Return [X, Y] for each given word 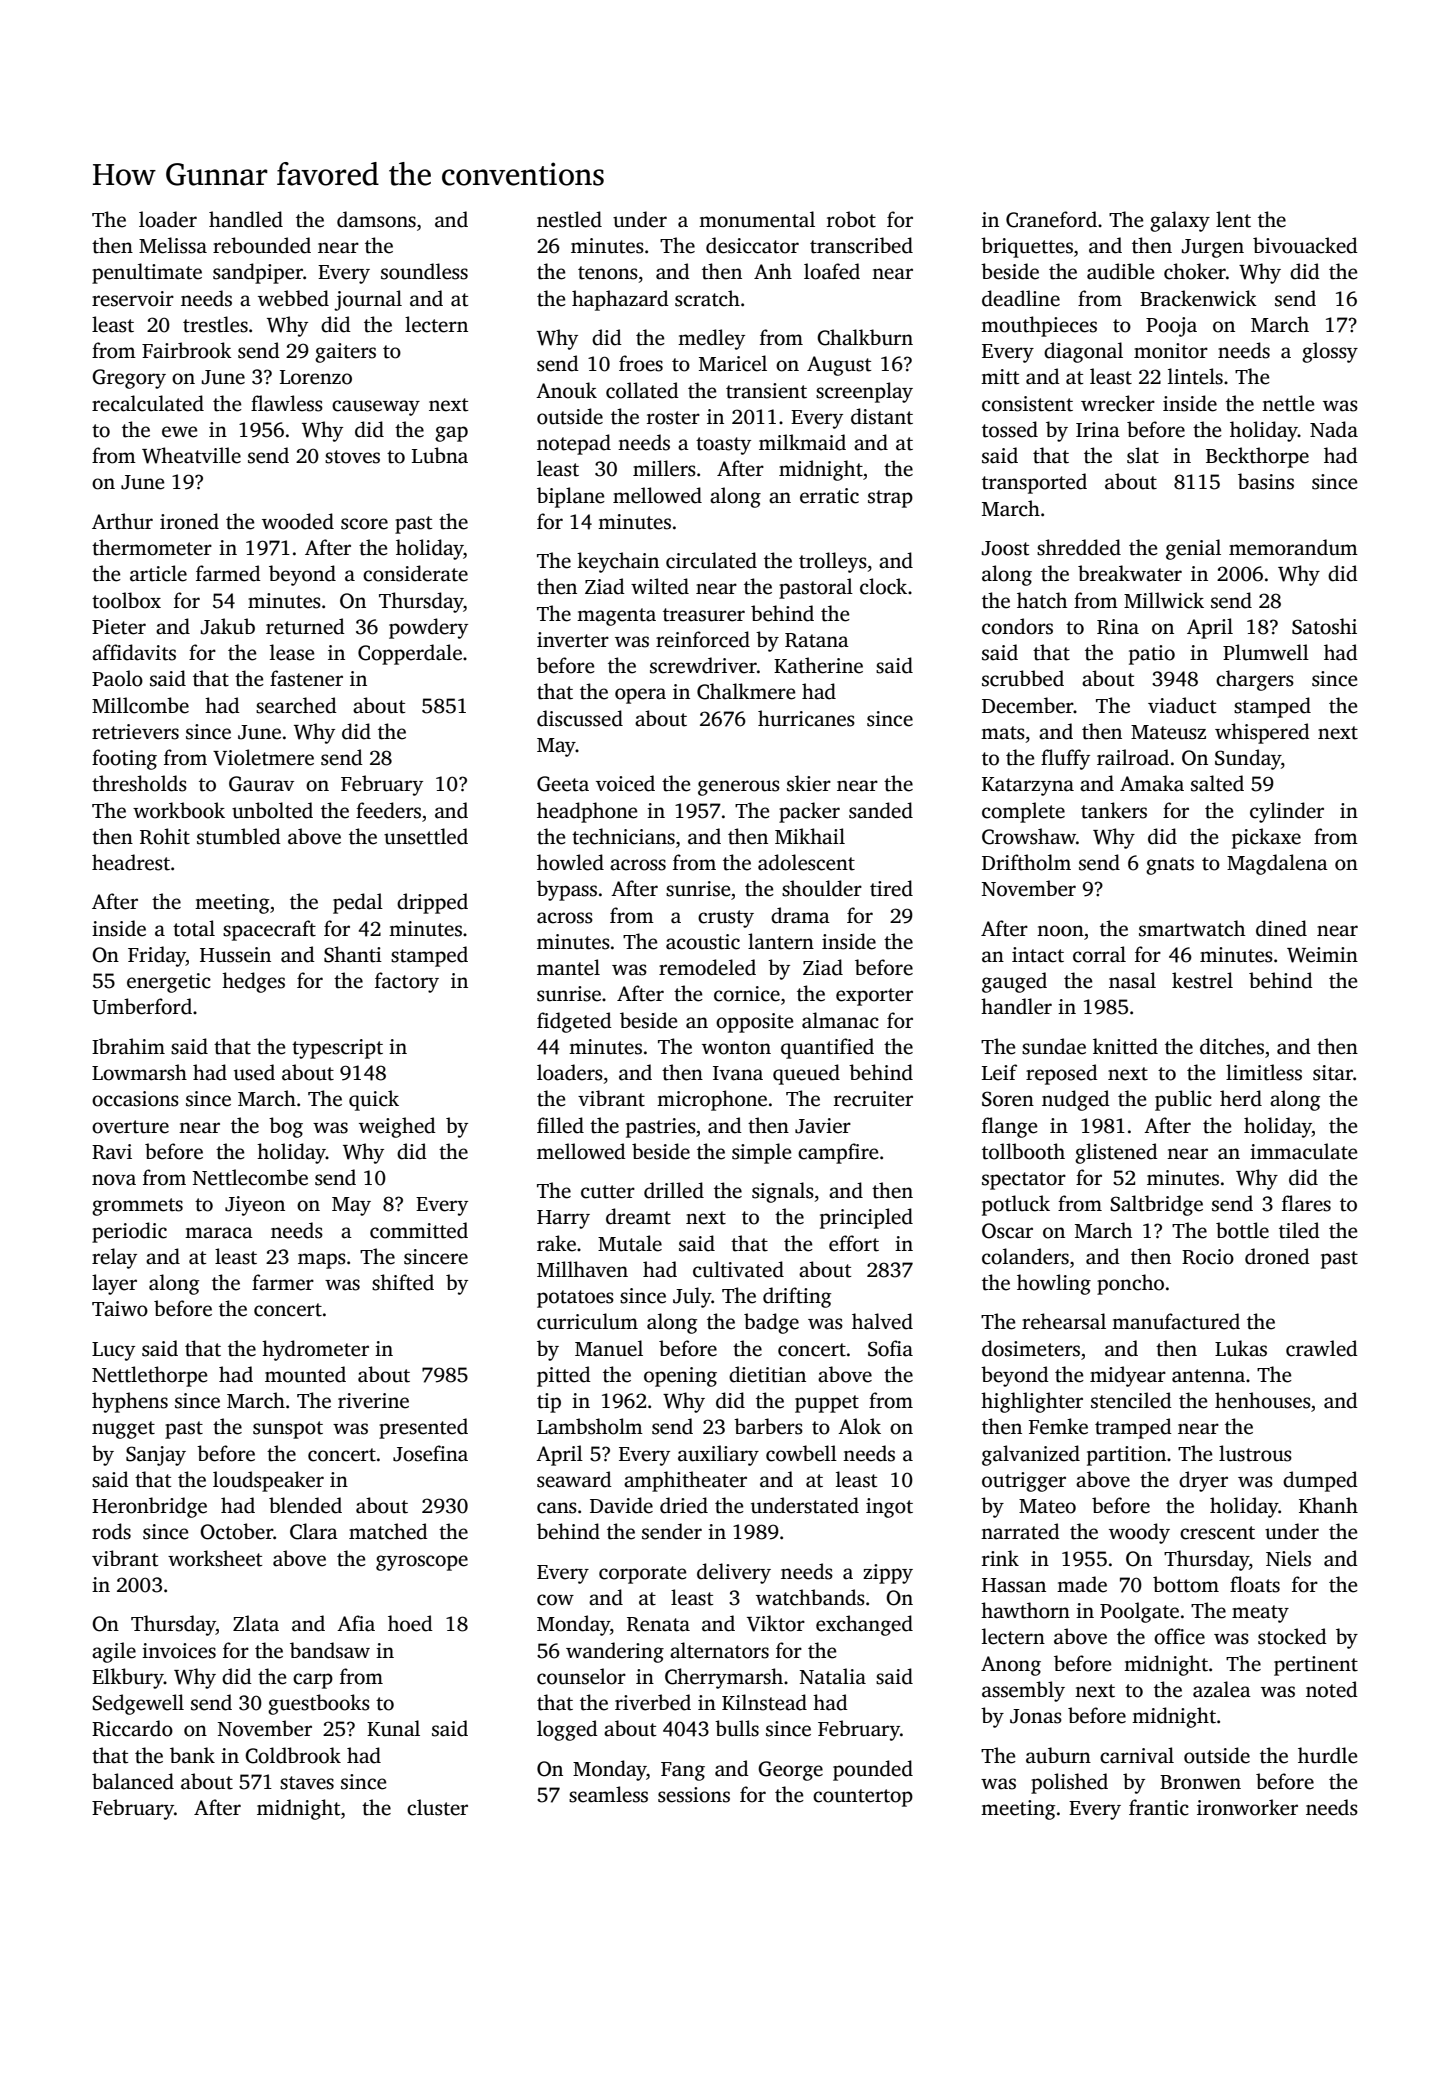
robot [851, 219]
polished [1069, 1783]
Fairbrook [187, 350]
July [692, 1297]
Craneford [1051, 219]
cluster [437, 1807]
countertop [863, 1798]
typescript [337, 1049]
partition [1126, 1456]
